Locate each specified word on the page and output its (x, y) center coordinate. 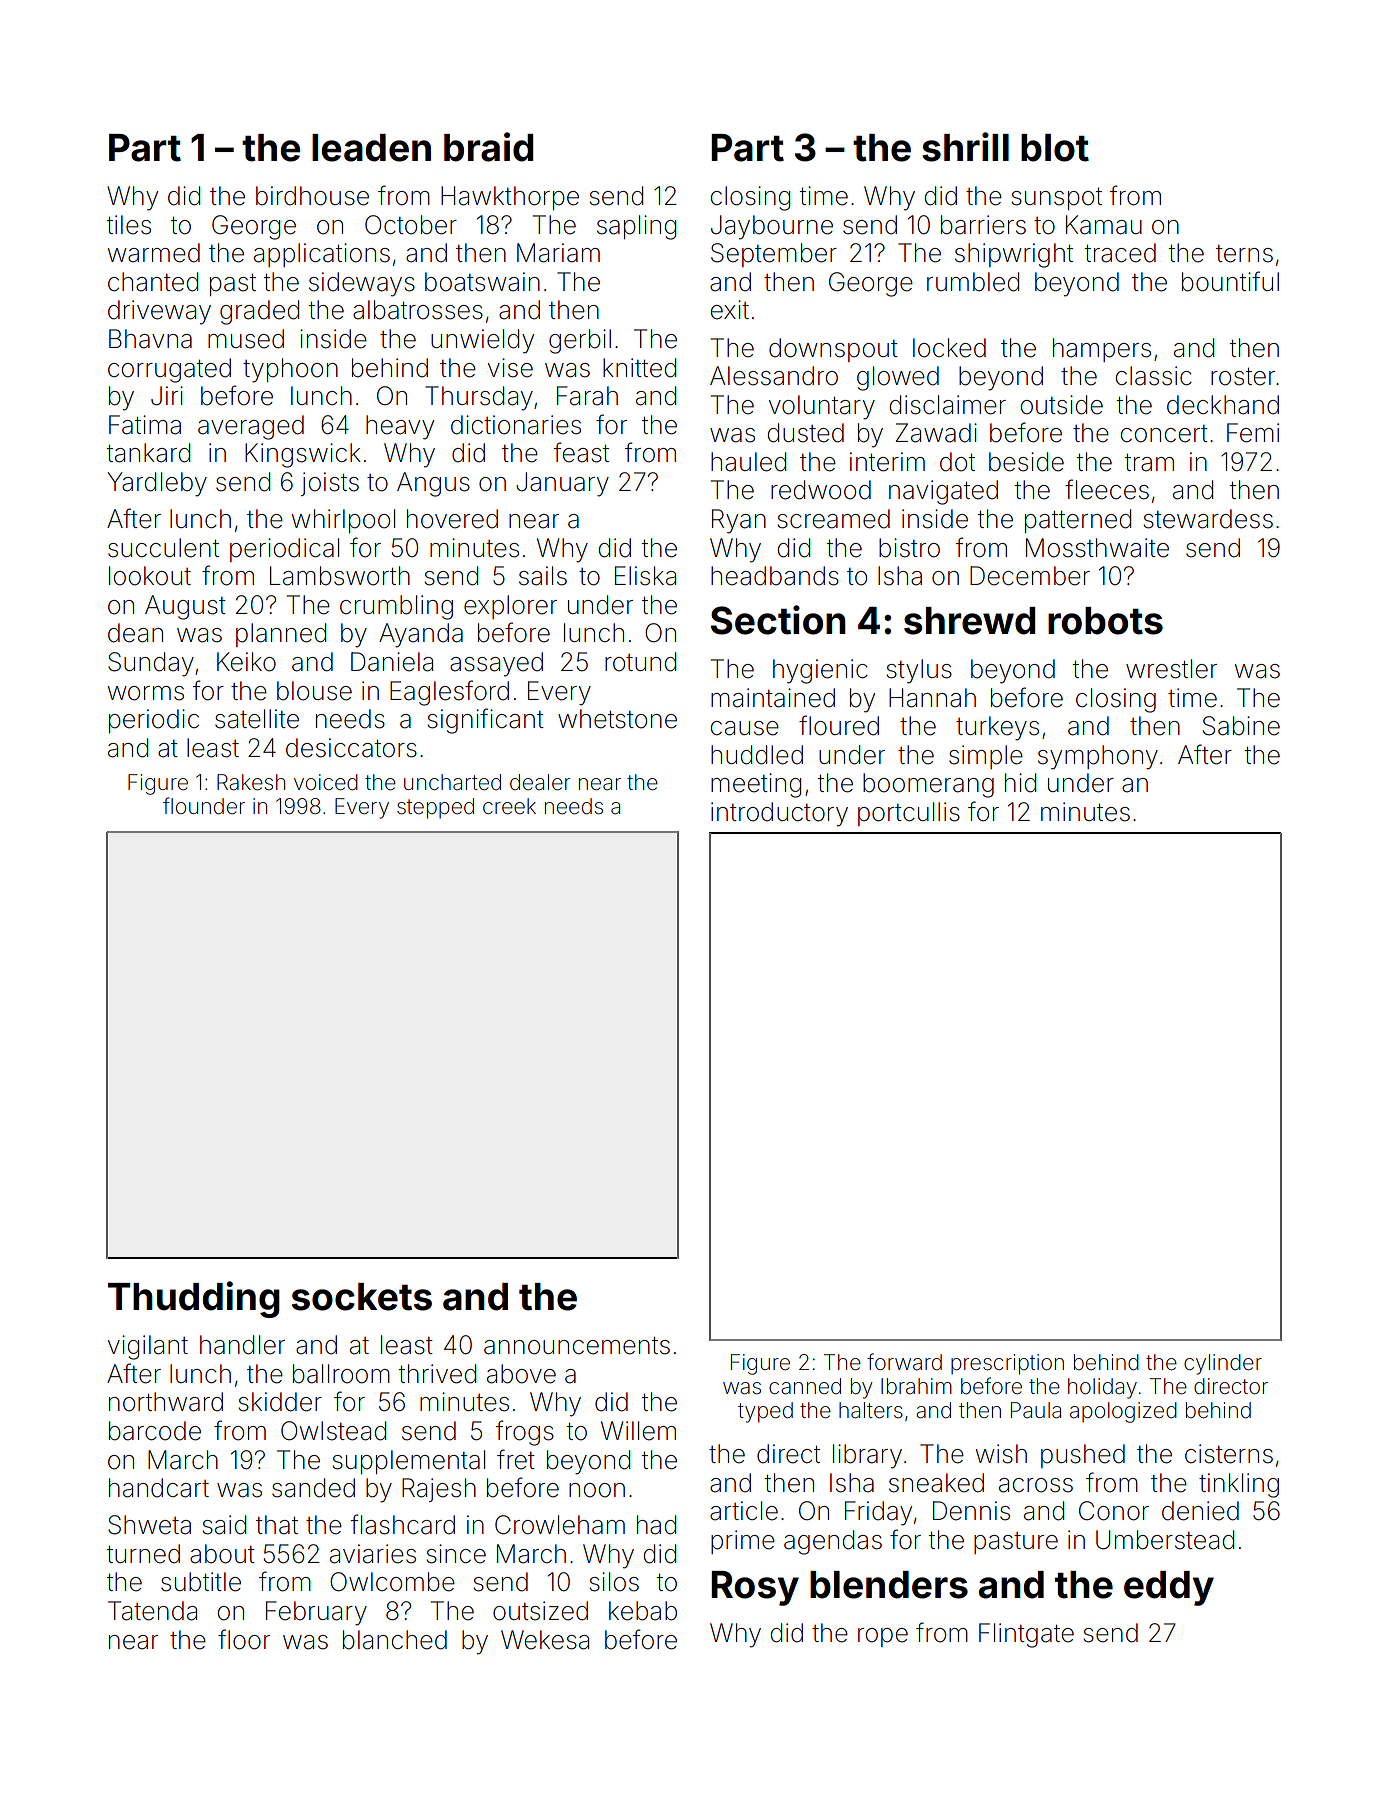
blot (1055, 148)
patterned (1078, 521)
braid (488, 147)
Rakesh (251, 782)
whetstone (617, 719)
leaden (371, 148)
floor (244, 1639)
